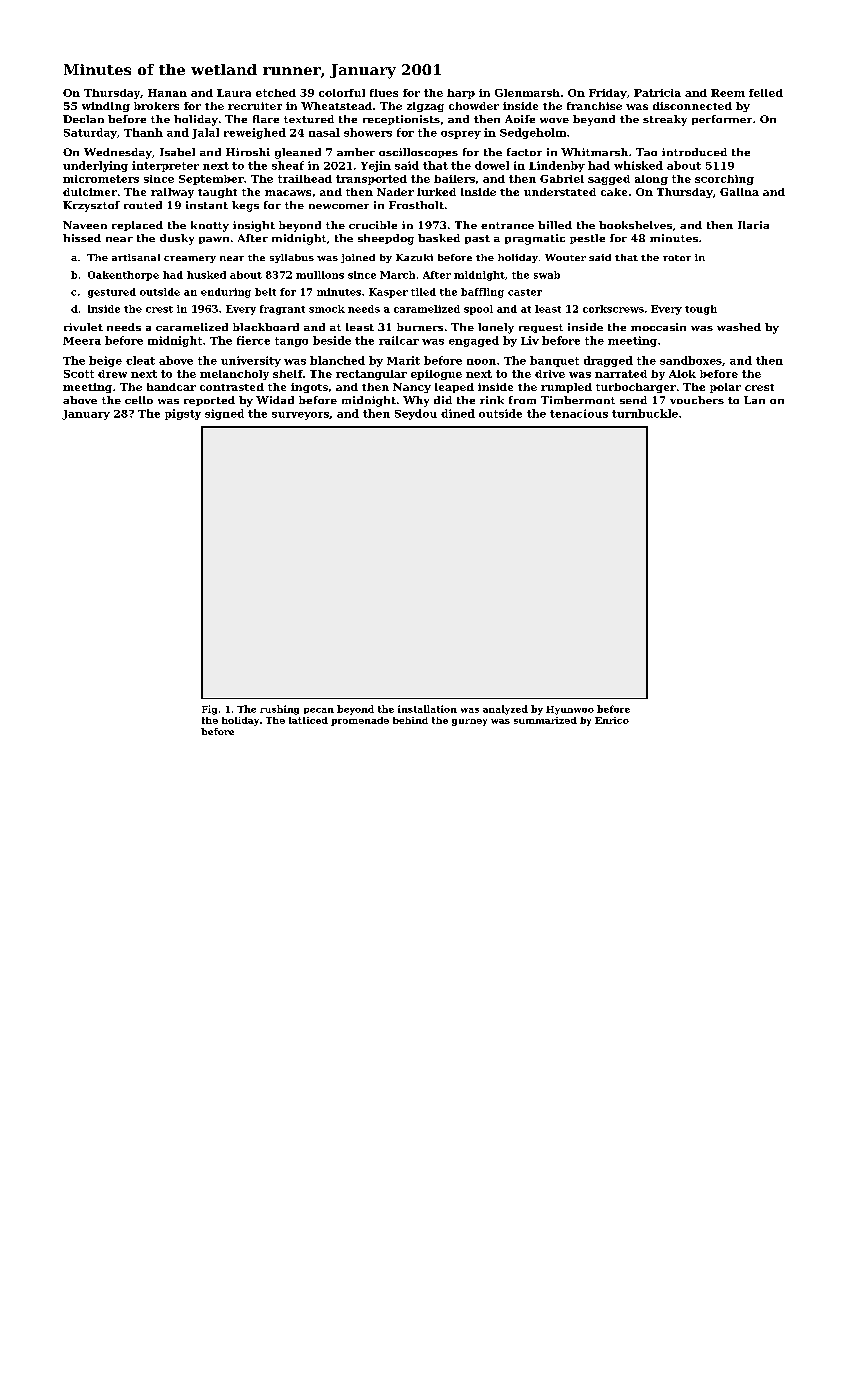 The image size is (849, 1400). What do you see at coordinates (547, 275) in the page?
I see `swab` at bounding box center [547, 275].
